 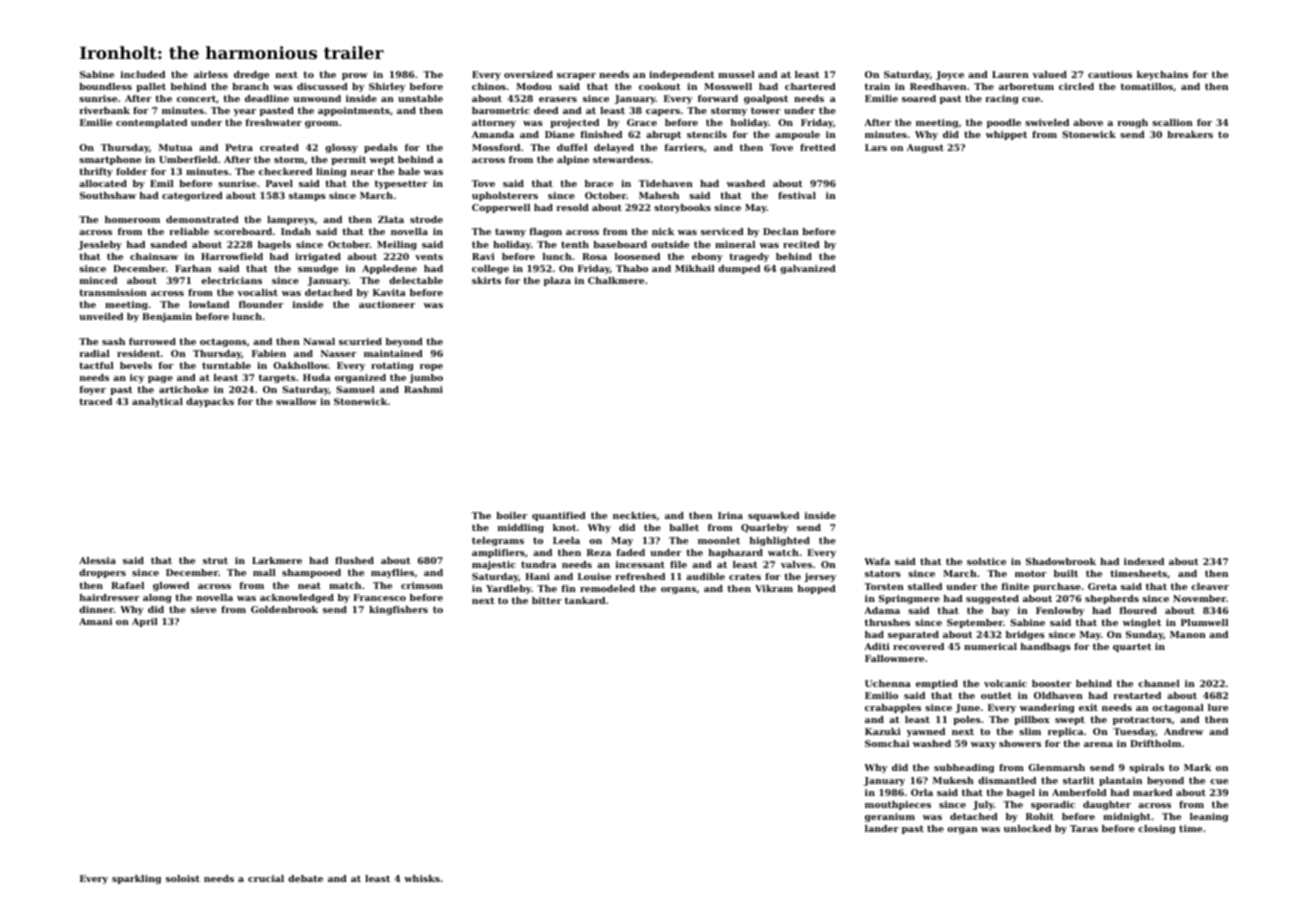 What do you see at coordinates (1162, 75) in the page?
I see `keychains` at bounding box center [1162, 75].
